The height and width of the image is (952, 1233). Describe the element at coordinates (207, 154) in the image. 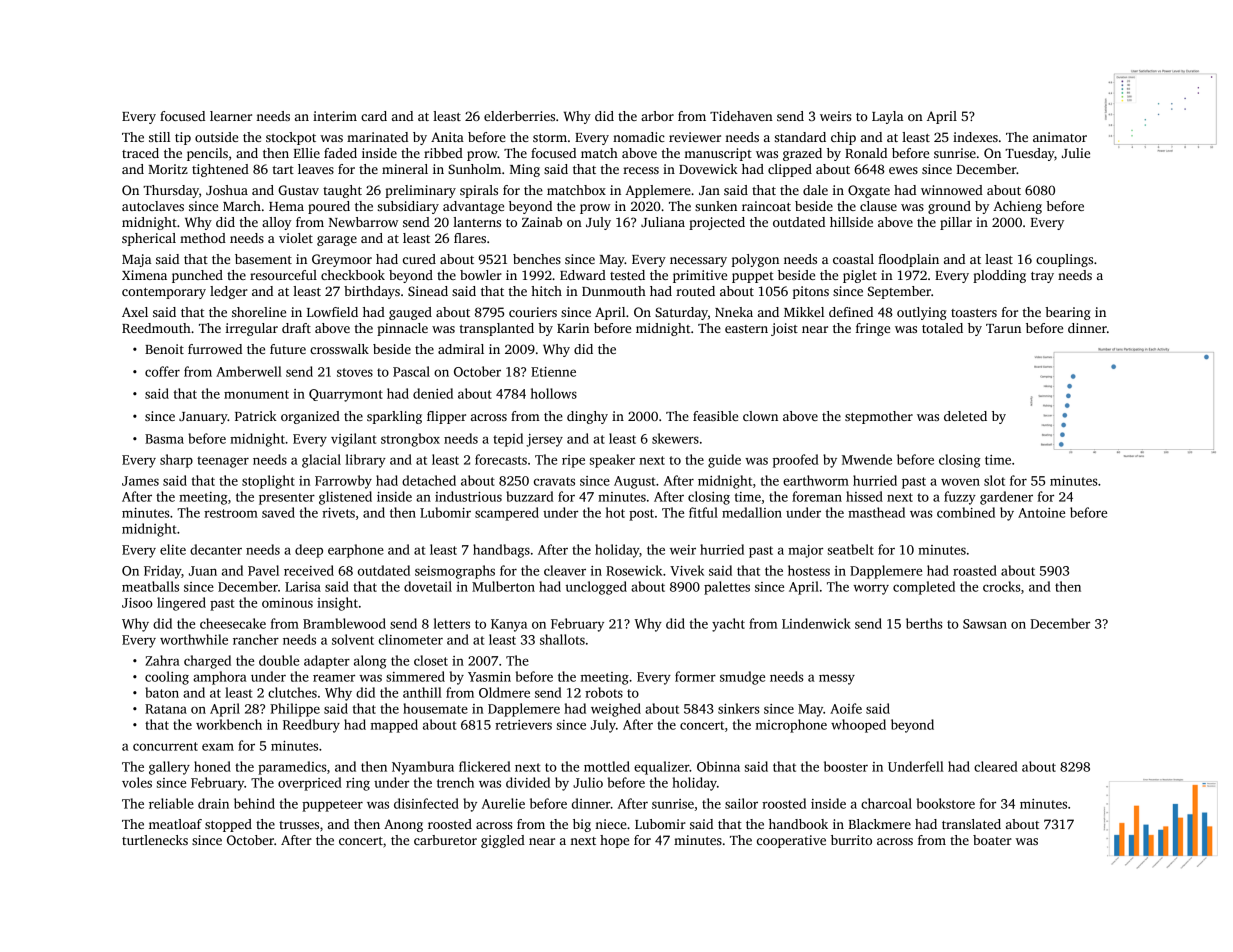

I see `pencils` at that location.
